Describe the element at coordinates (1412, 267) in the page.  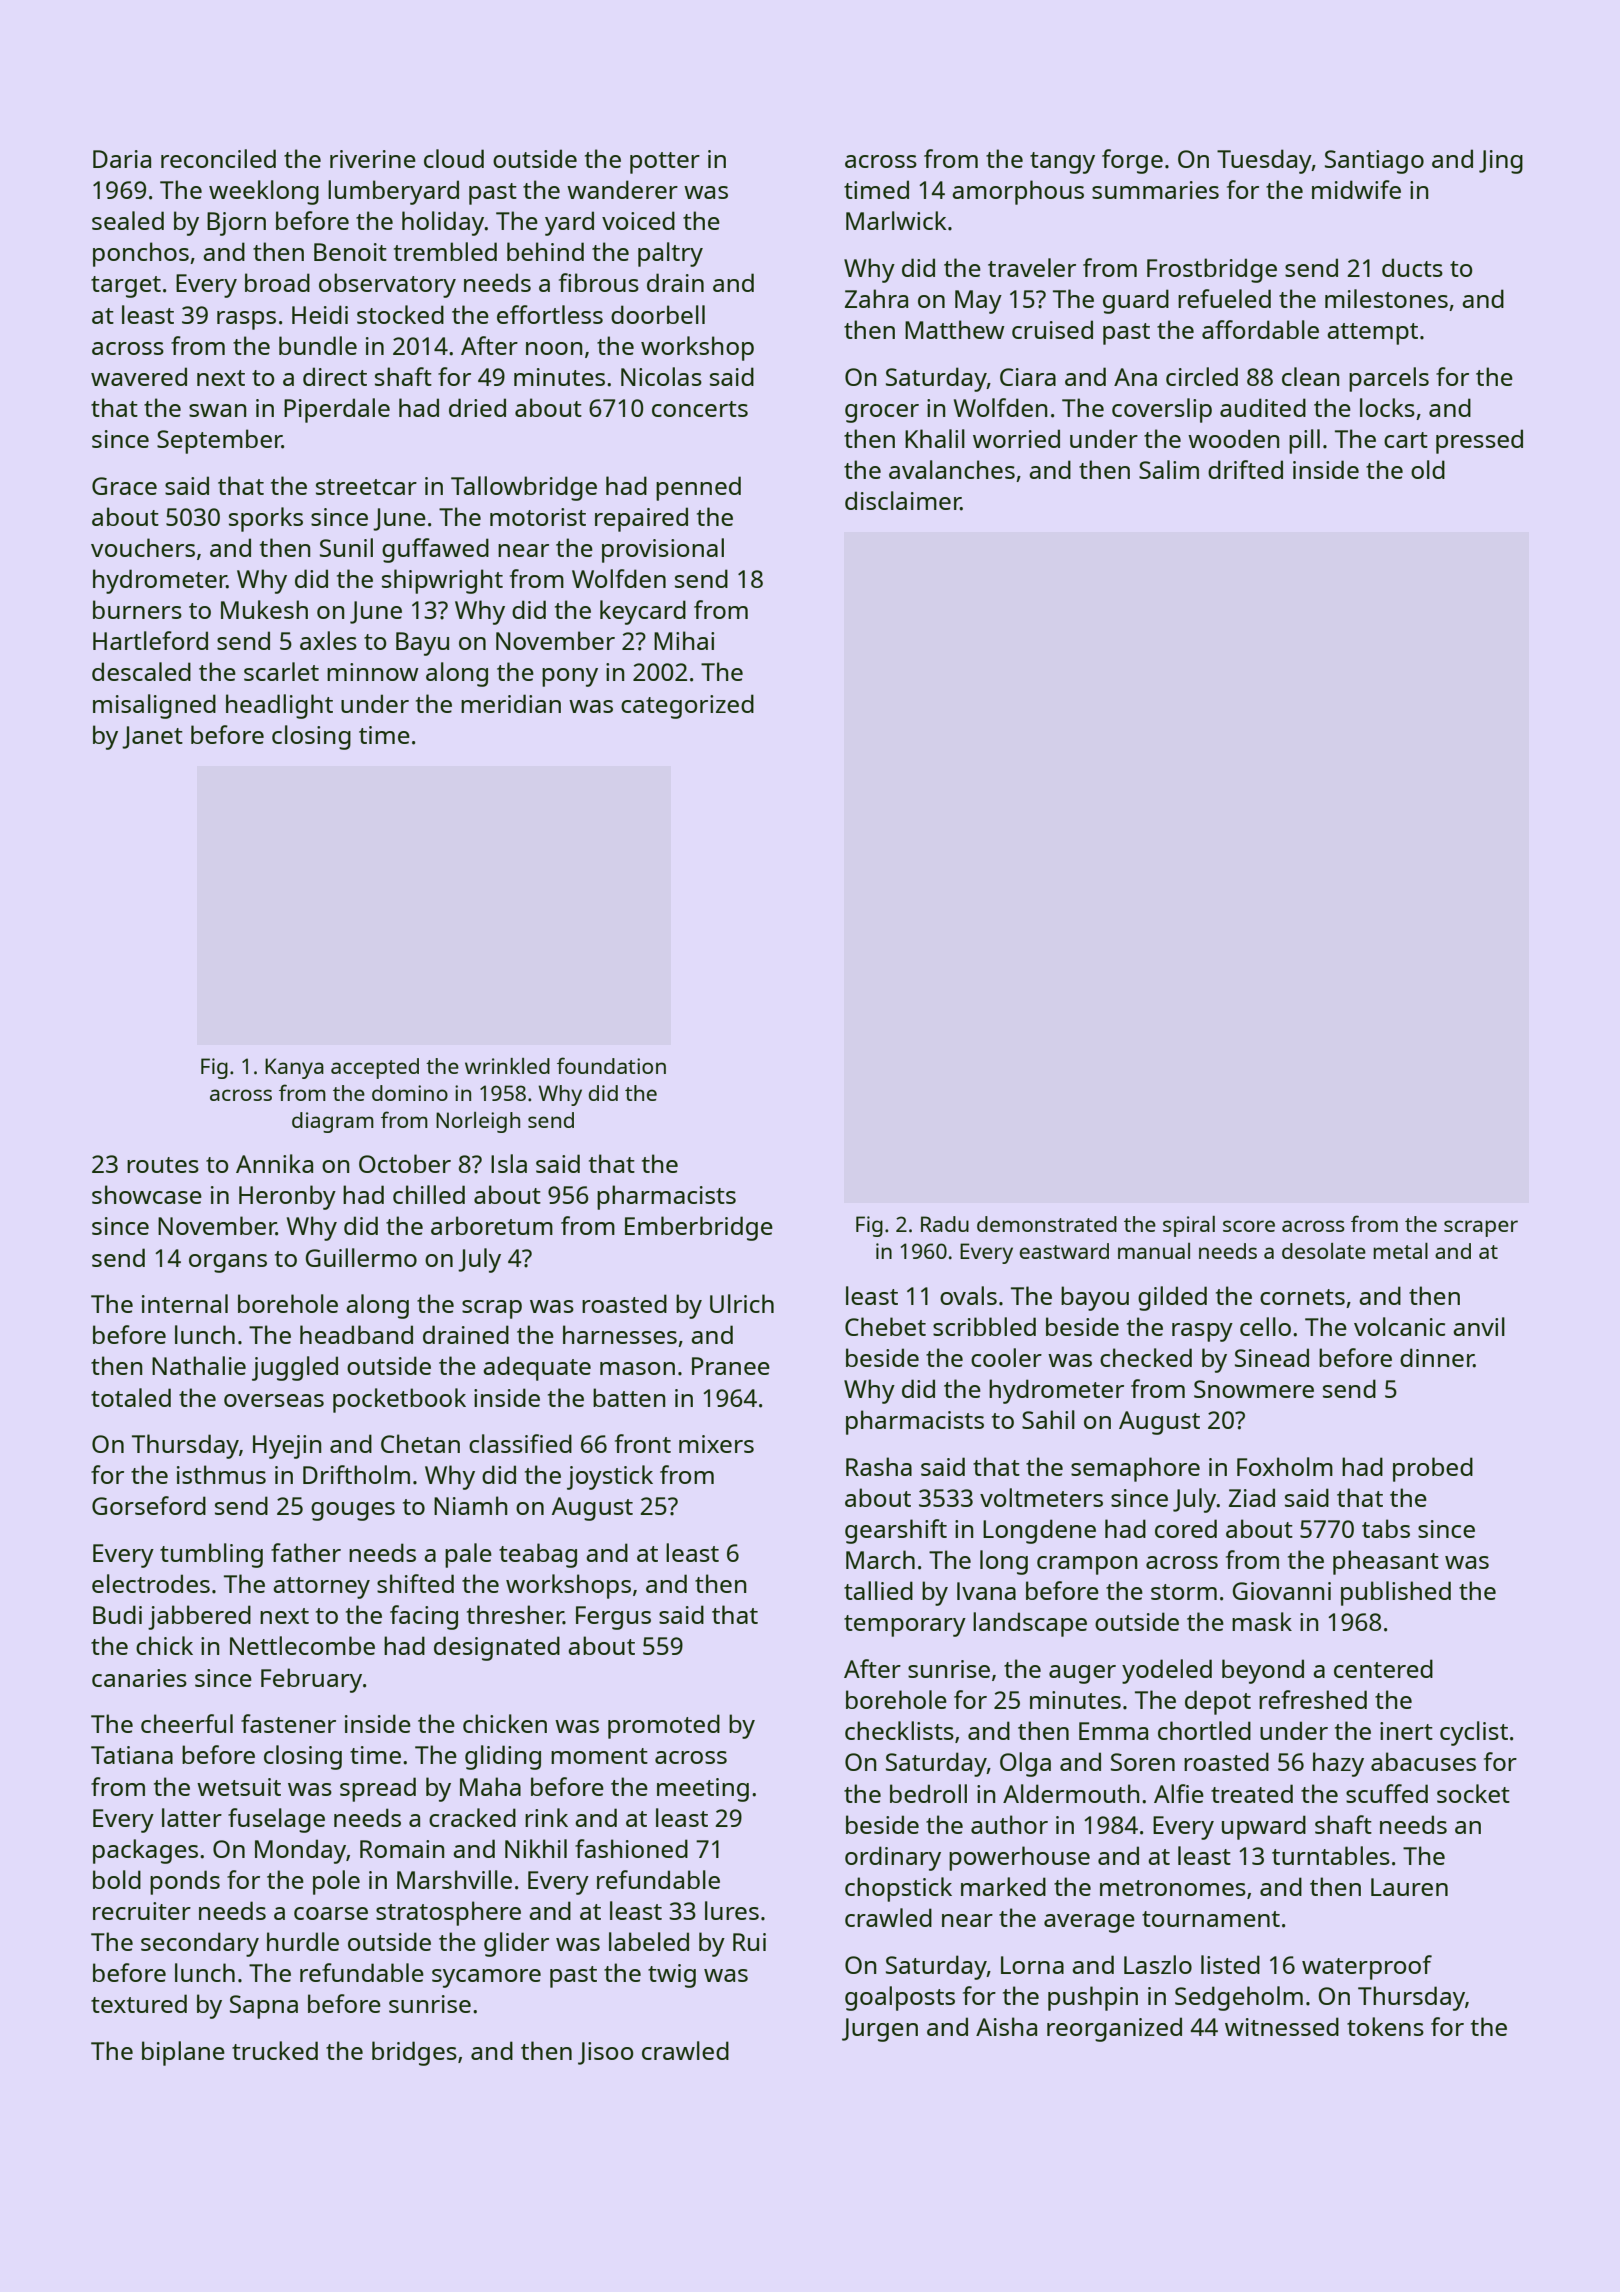
I see `ducts` at that location.
